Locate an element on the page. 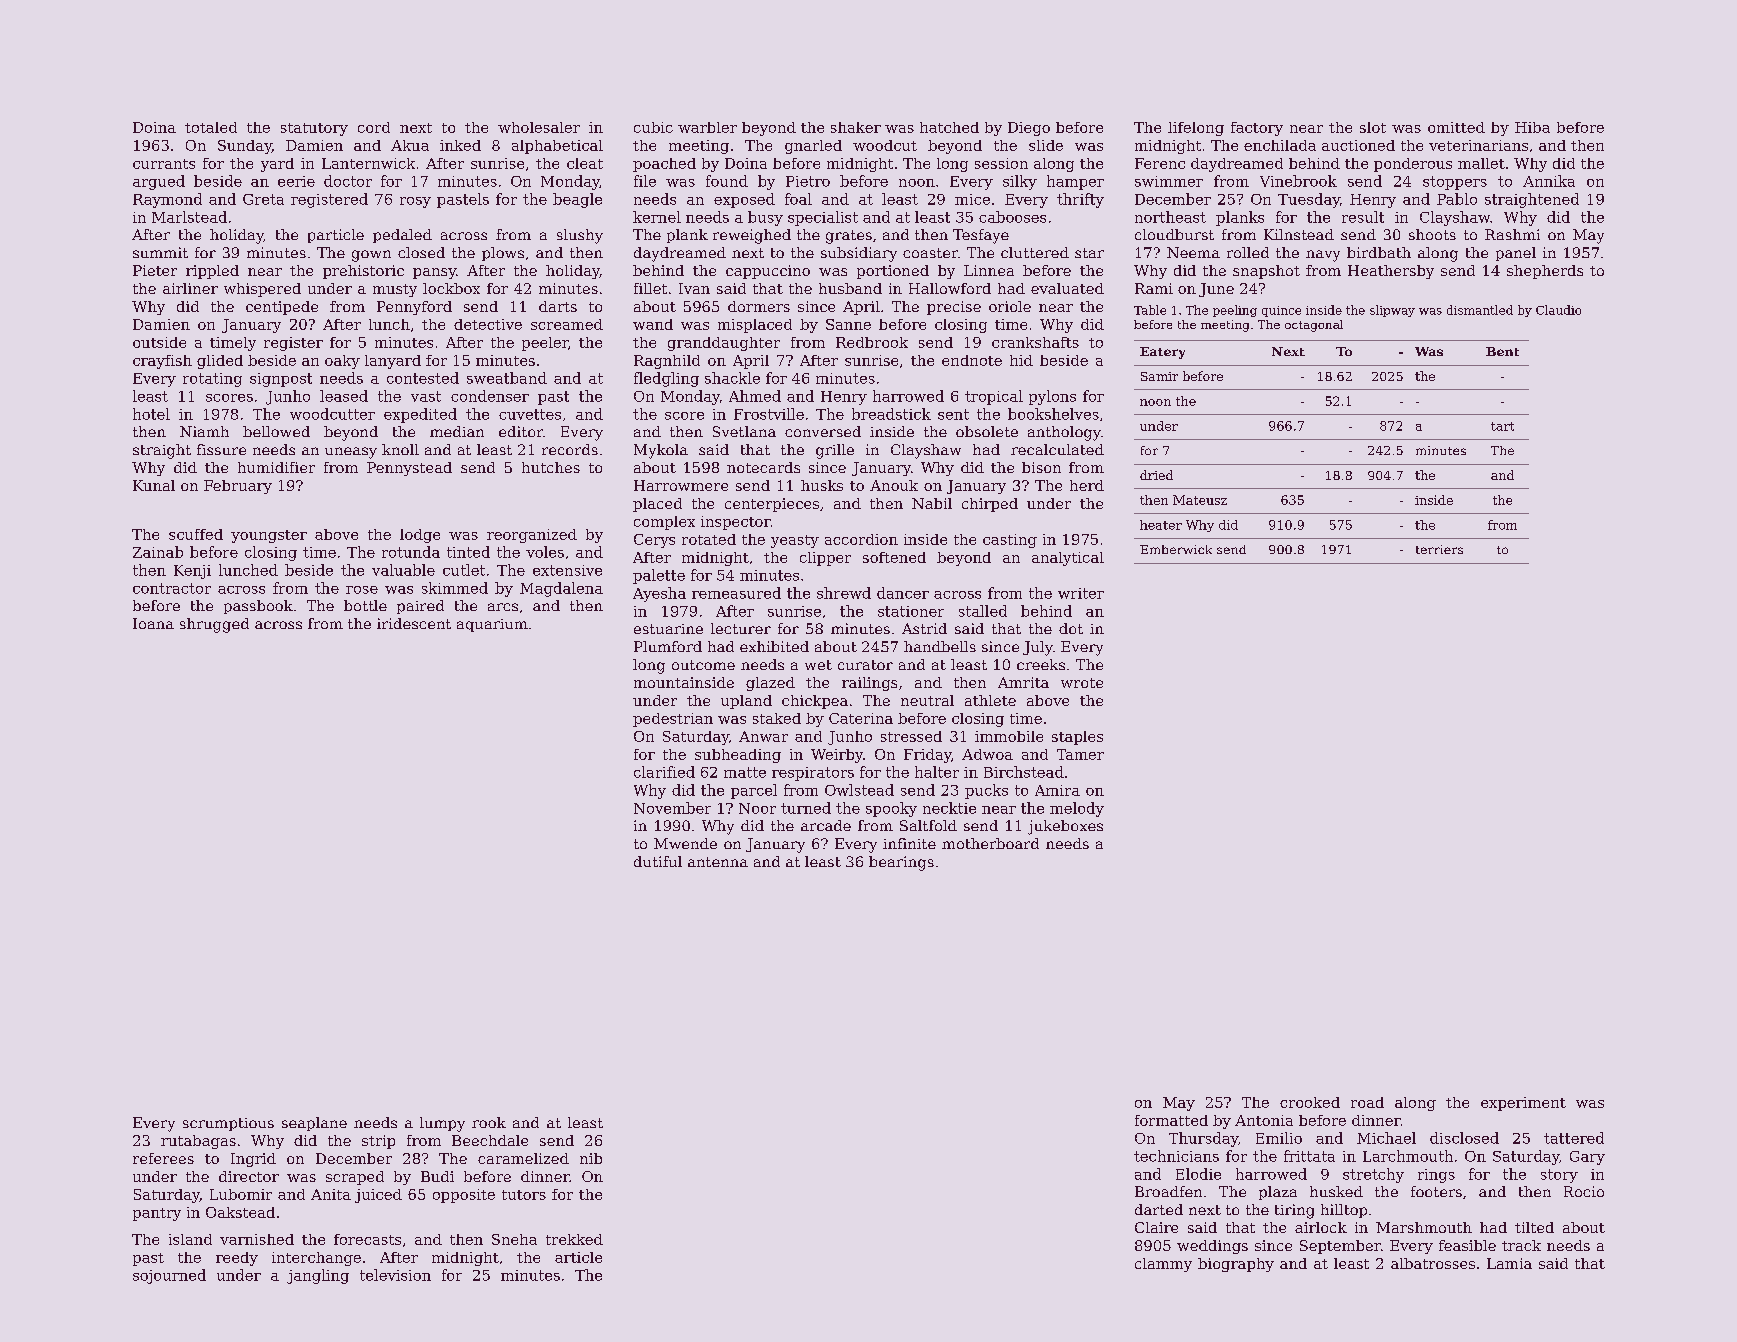 This image has height=1342, width=1737. terriers is located at coordinates (1439, 549).
